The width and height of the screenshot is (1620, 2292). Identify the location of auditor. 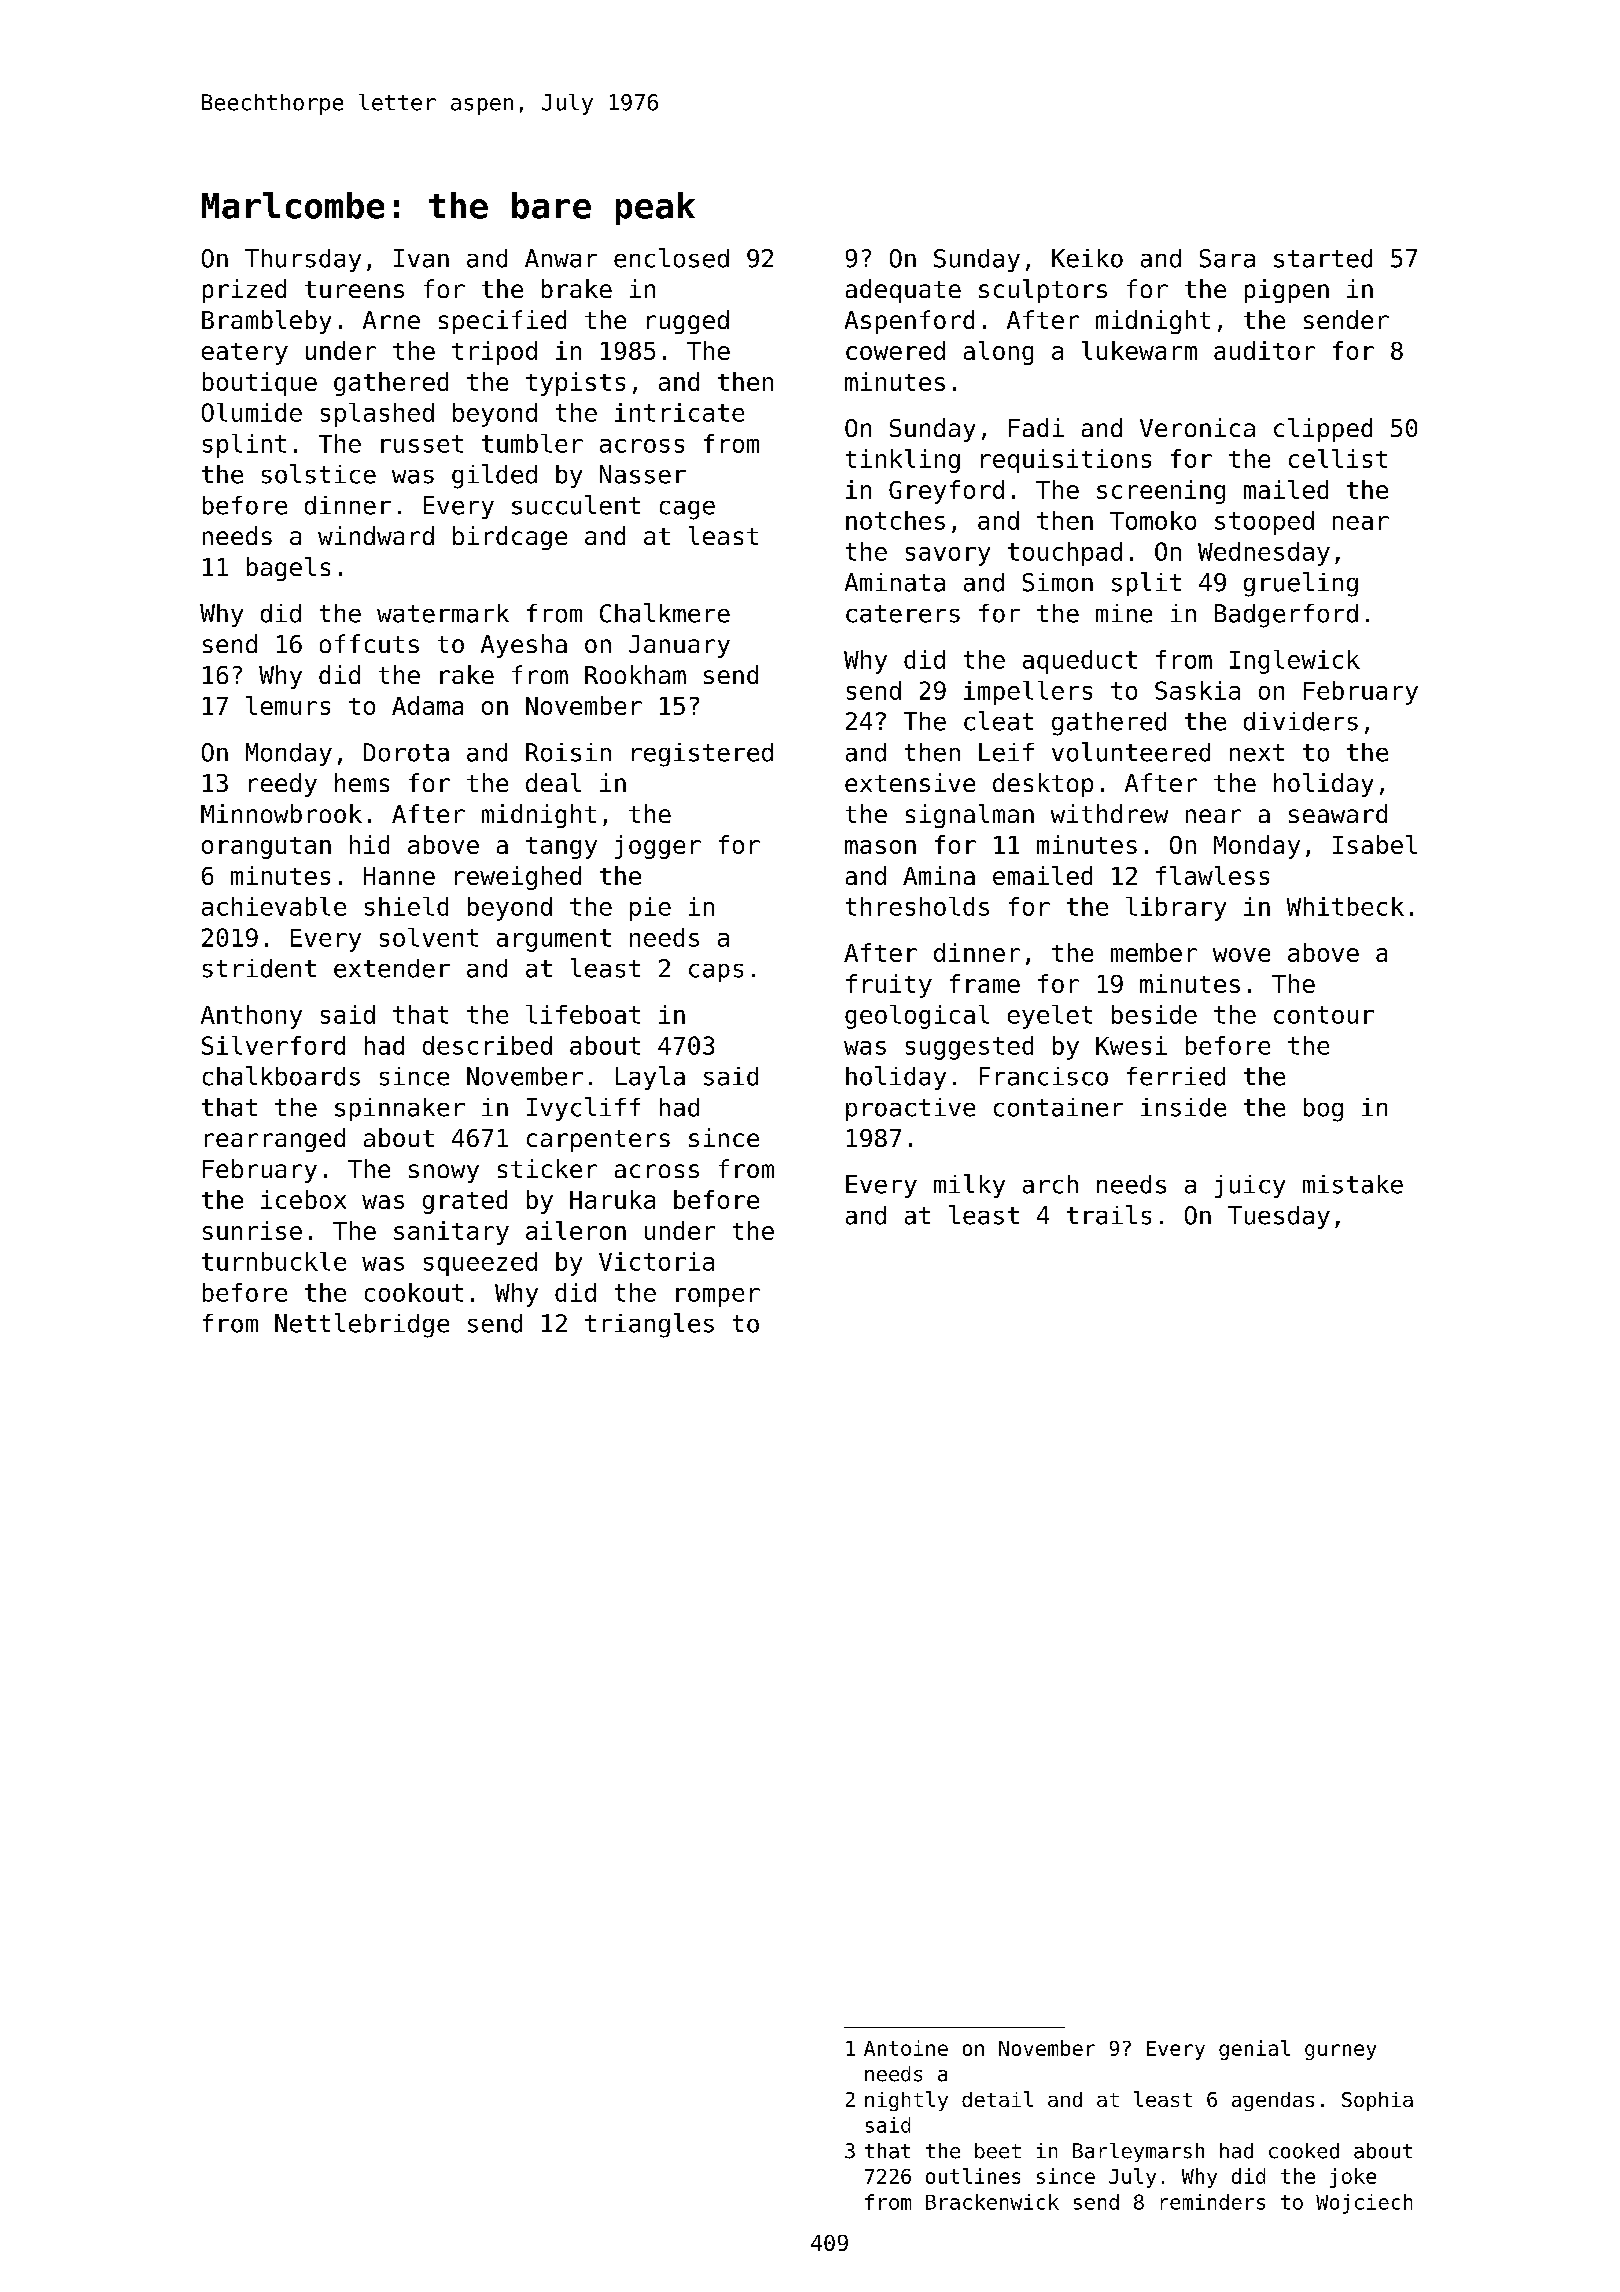
(1264, 350).
